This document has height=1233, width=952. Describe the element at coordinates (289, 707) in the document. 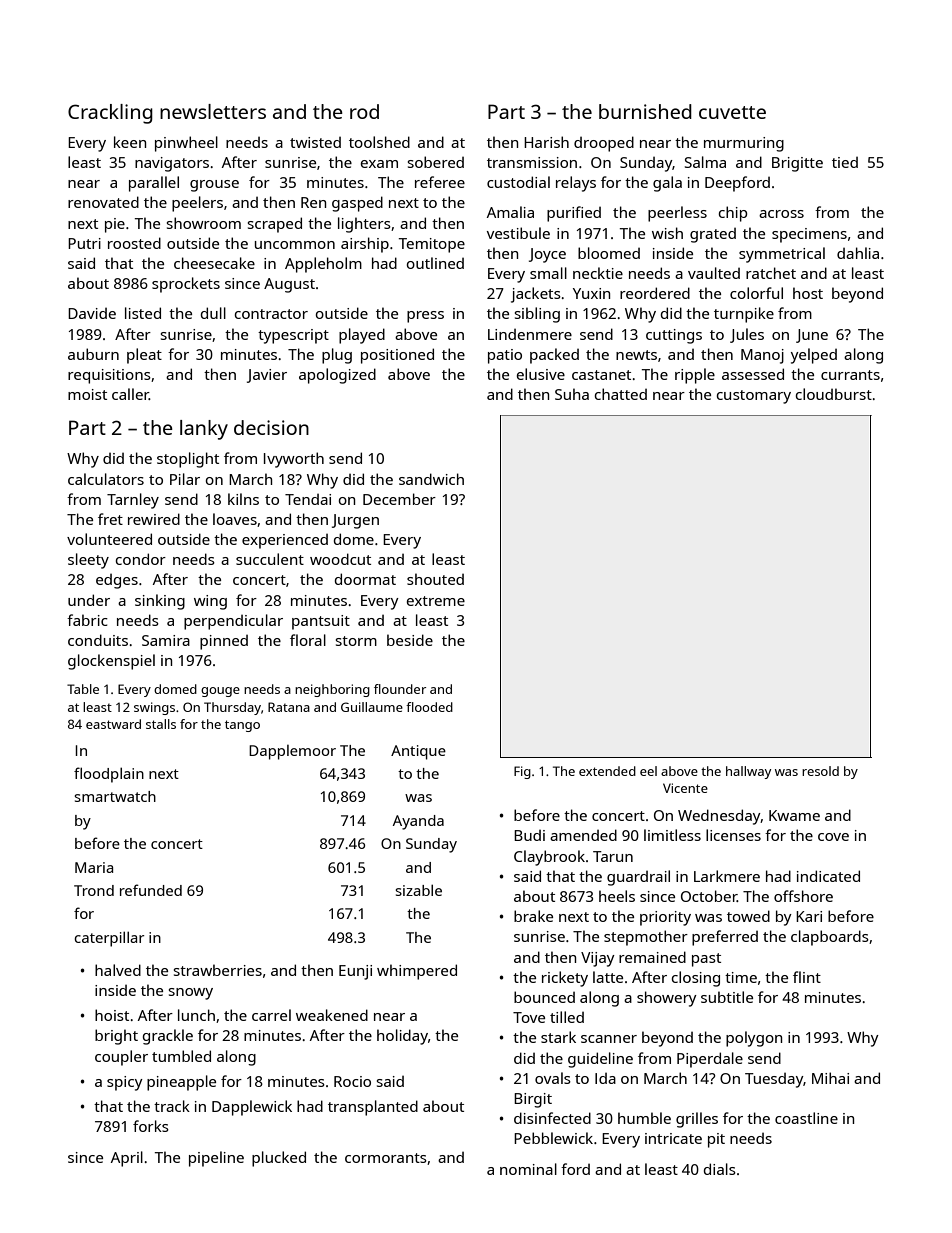

I see `Ratana` at that location.
